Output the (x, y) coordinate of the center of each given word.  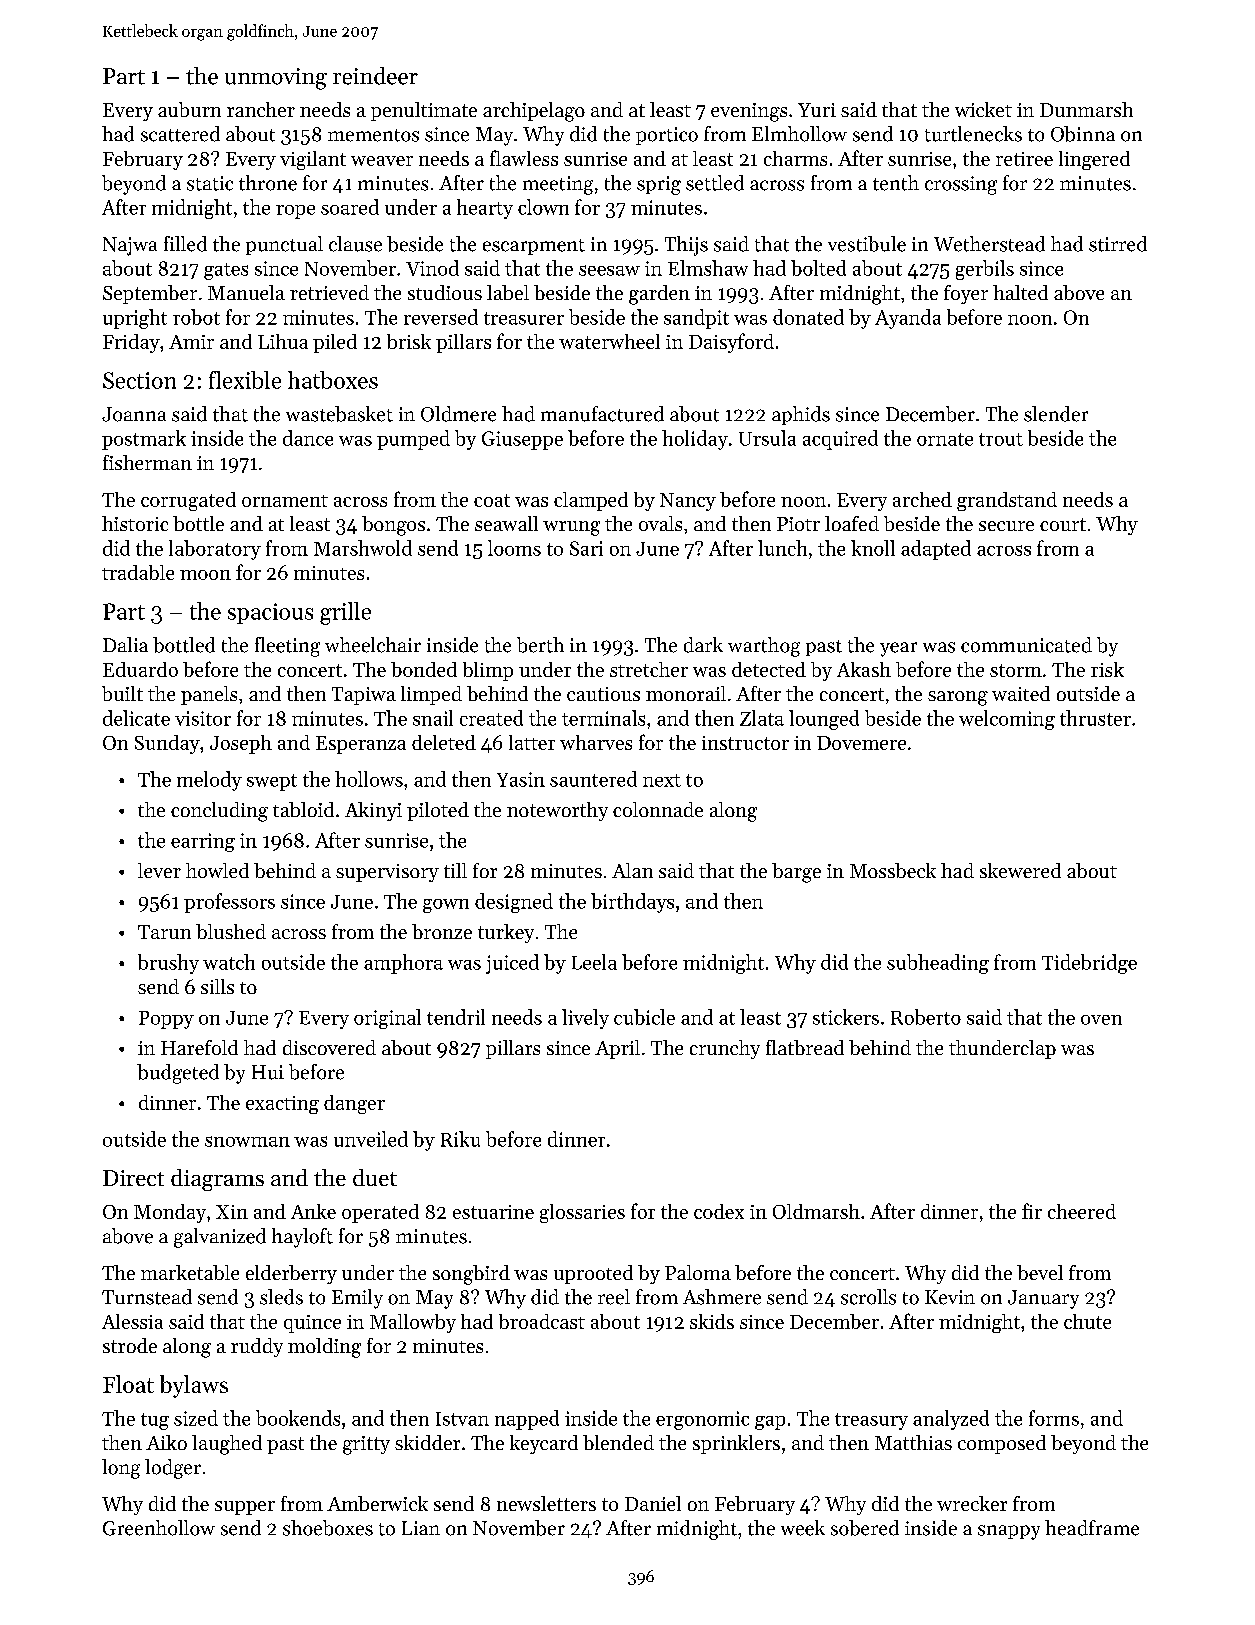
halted (1020, 292)
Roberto (926, 1017)
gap (770, 1423)
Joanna (134, 414)
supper (245, 1508)
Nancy (688, 502)
